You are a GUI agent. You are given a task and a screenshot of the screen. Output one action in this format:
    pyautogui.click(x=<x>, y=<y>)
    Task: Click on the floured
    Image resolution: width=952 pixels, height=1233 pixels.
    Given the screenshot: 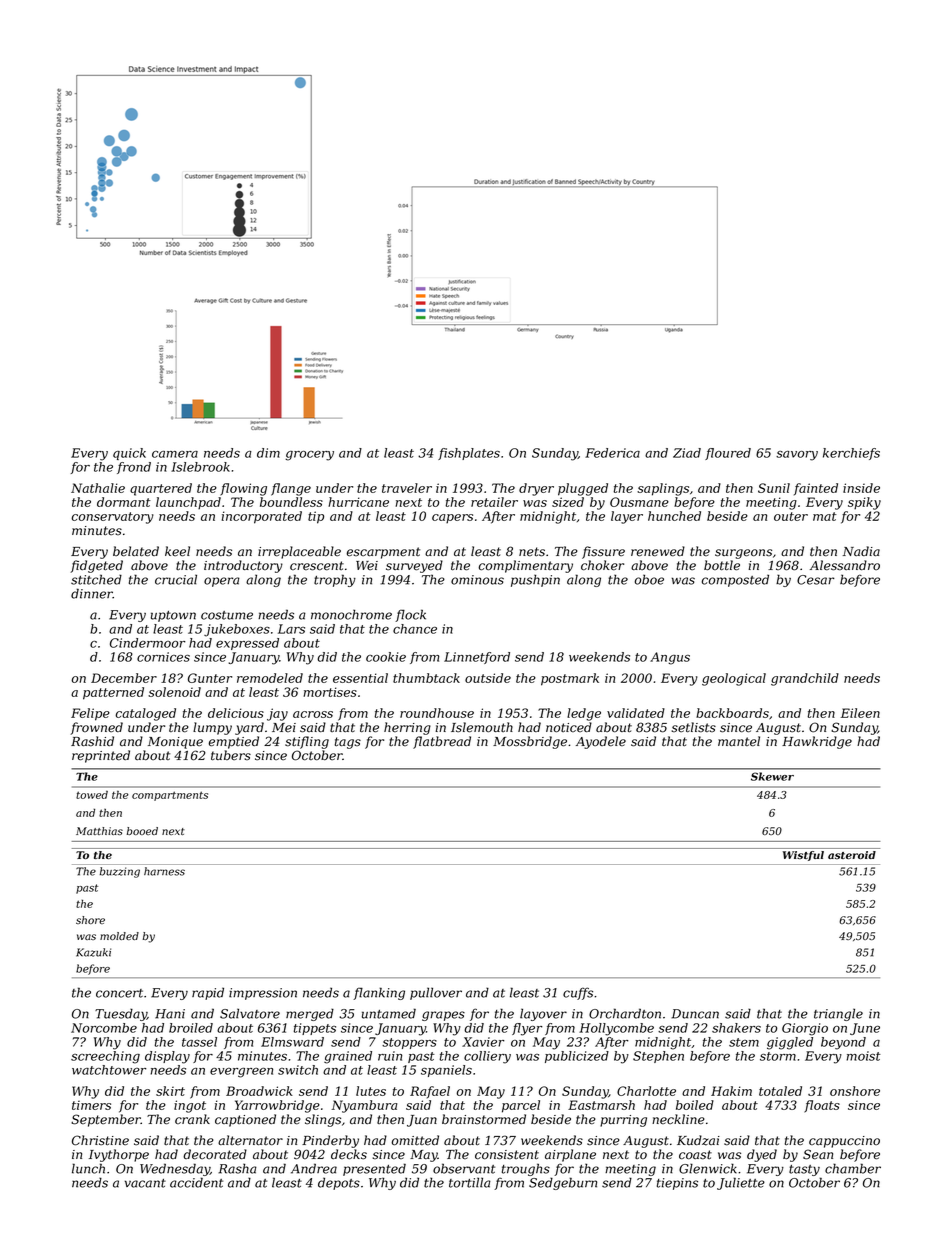 What is the action you would take?
    pyautogui.click(x=728, y=454)
